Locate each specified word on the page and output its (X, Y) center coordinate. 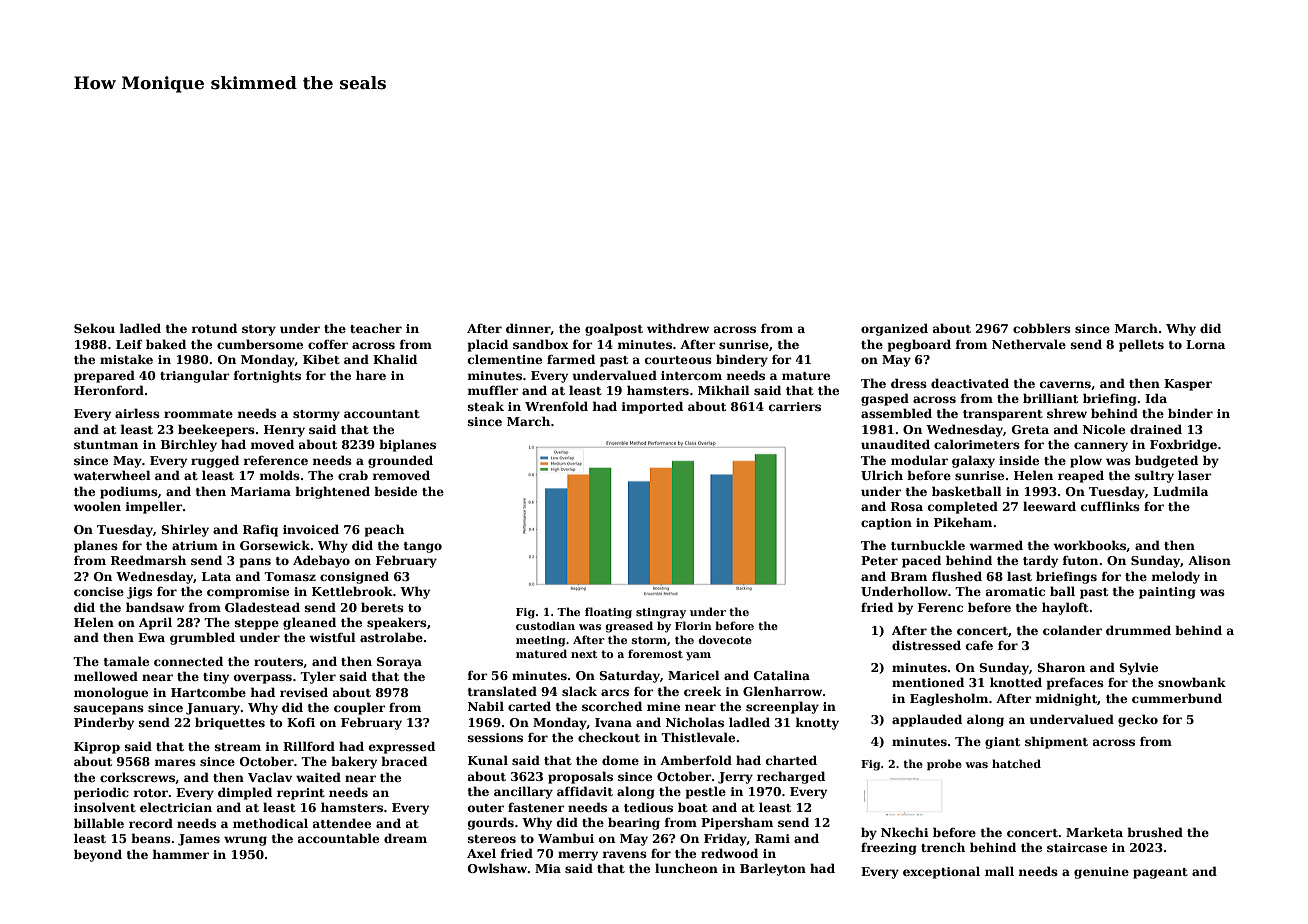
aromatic (1015, 591)
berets (382, 607)
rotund (214, 328)
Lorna (1205, 344)
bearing (634, 823)
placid (488, 345)
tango (423, 547)
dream (405, 838)
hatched (1016, 763)
